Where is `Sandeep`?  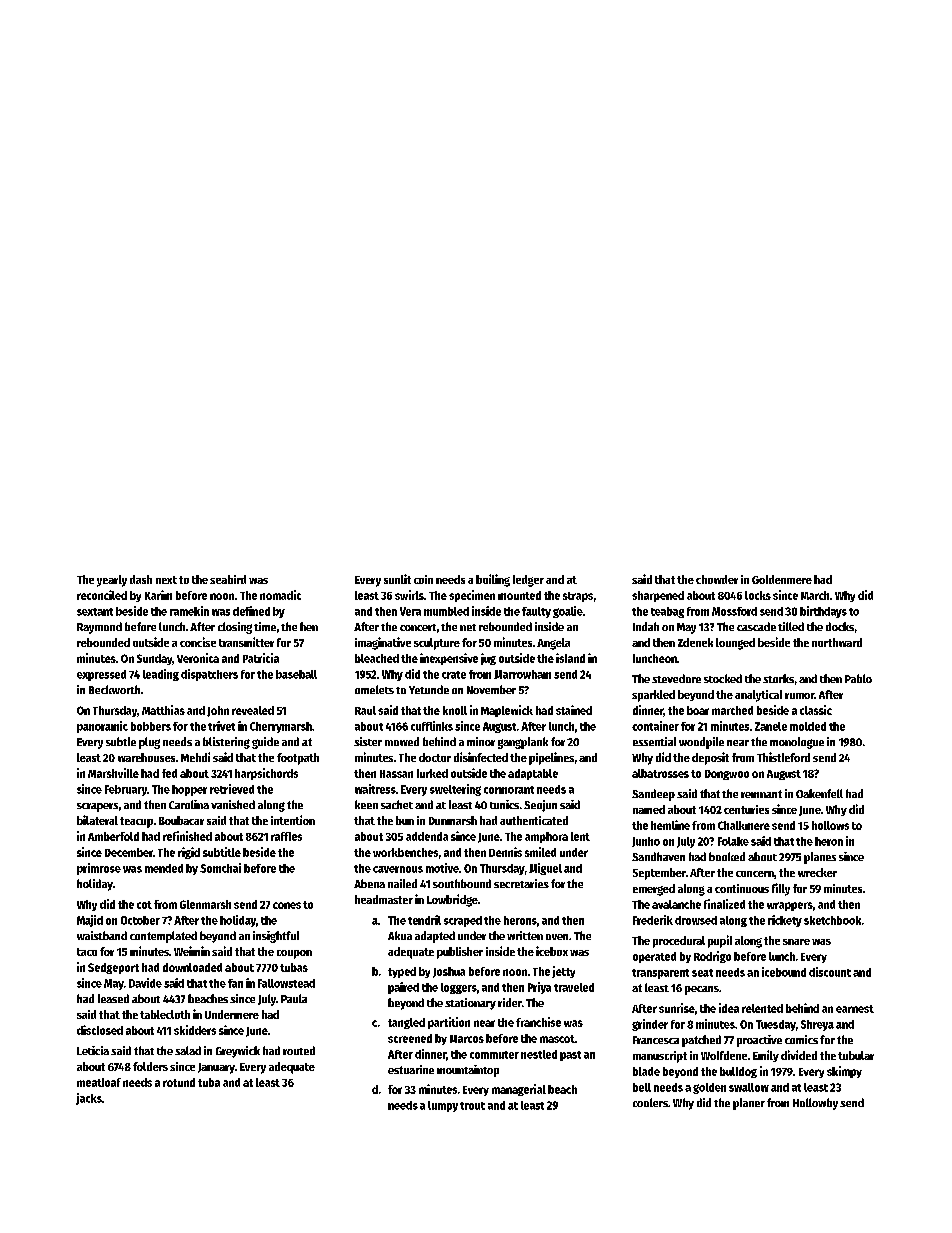
Sandeep is located at coordinates (653, 795).
